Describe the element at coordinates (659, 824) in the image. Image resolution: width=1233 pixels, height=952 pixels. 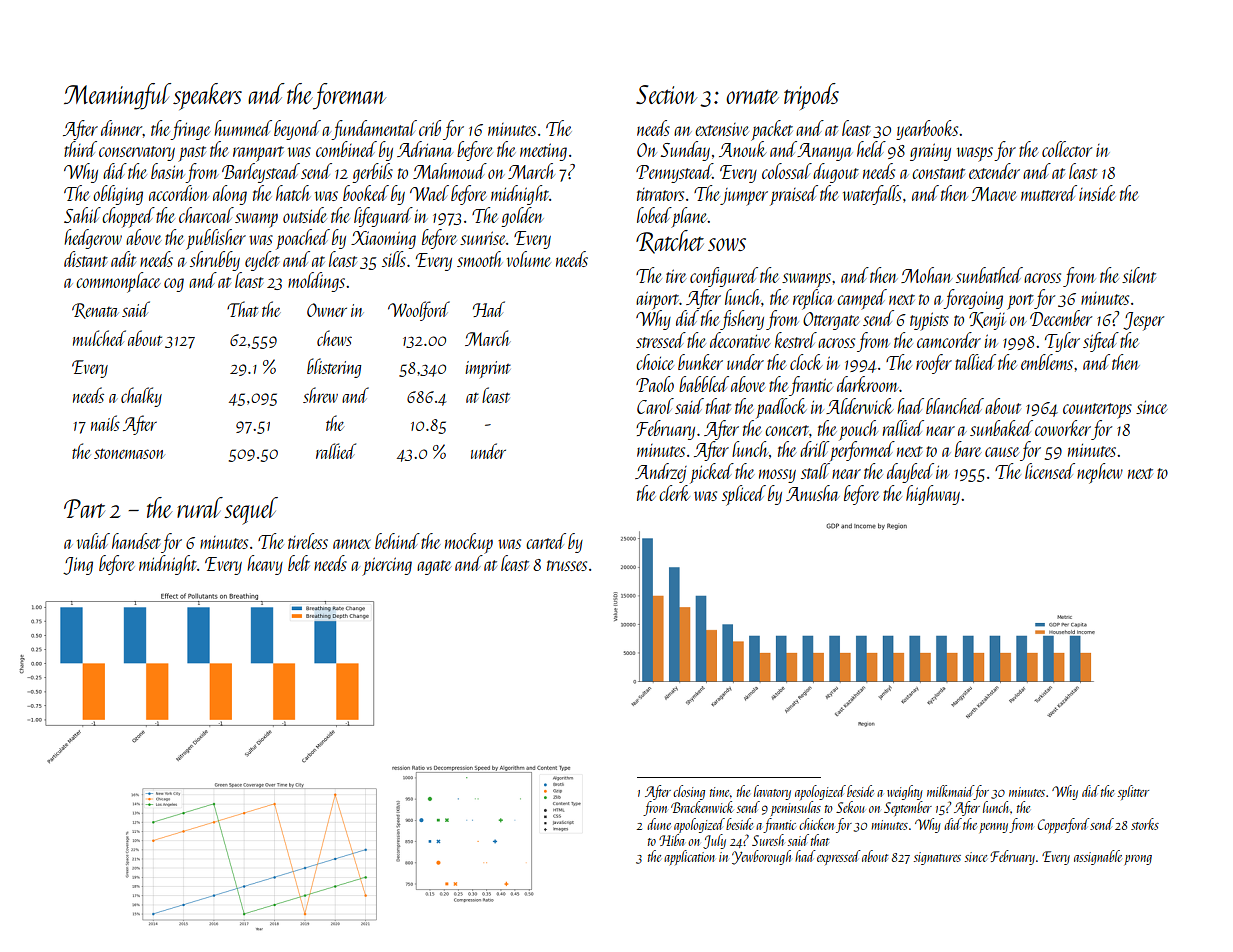
I see `dune` at that location.
